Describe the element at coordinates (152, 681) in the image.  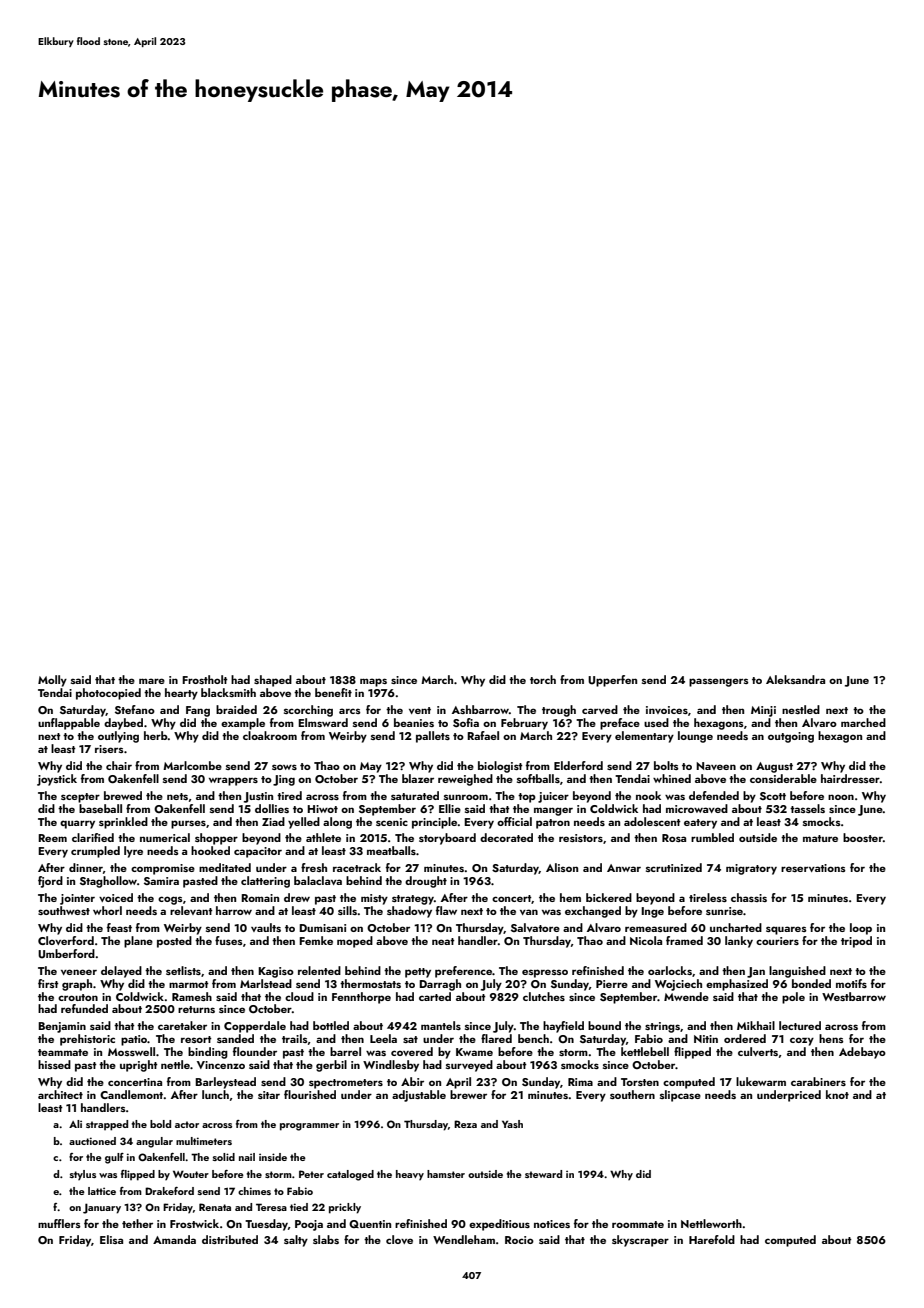
I see `mare` at that location.
